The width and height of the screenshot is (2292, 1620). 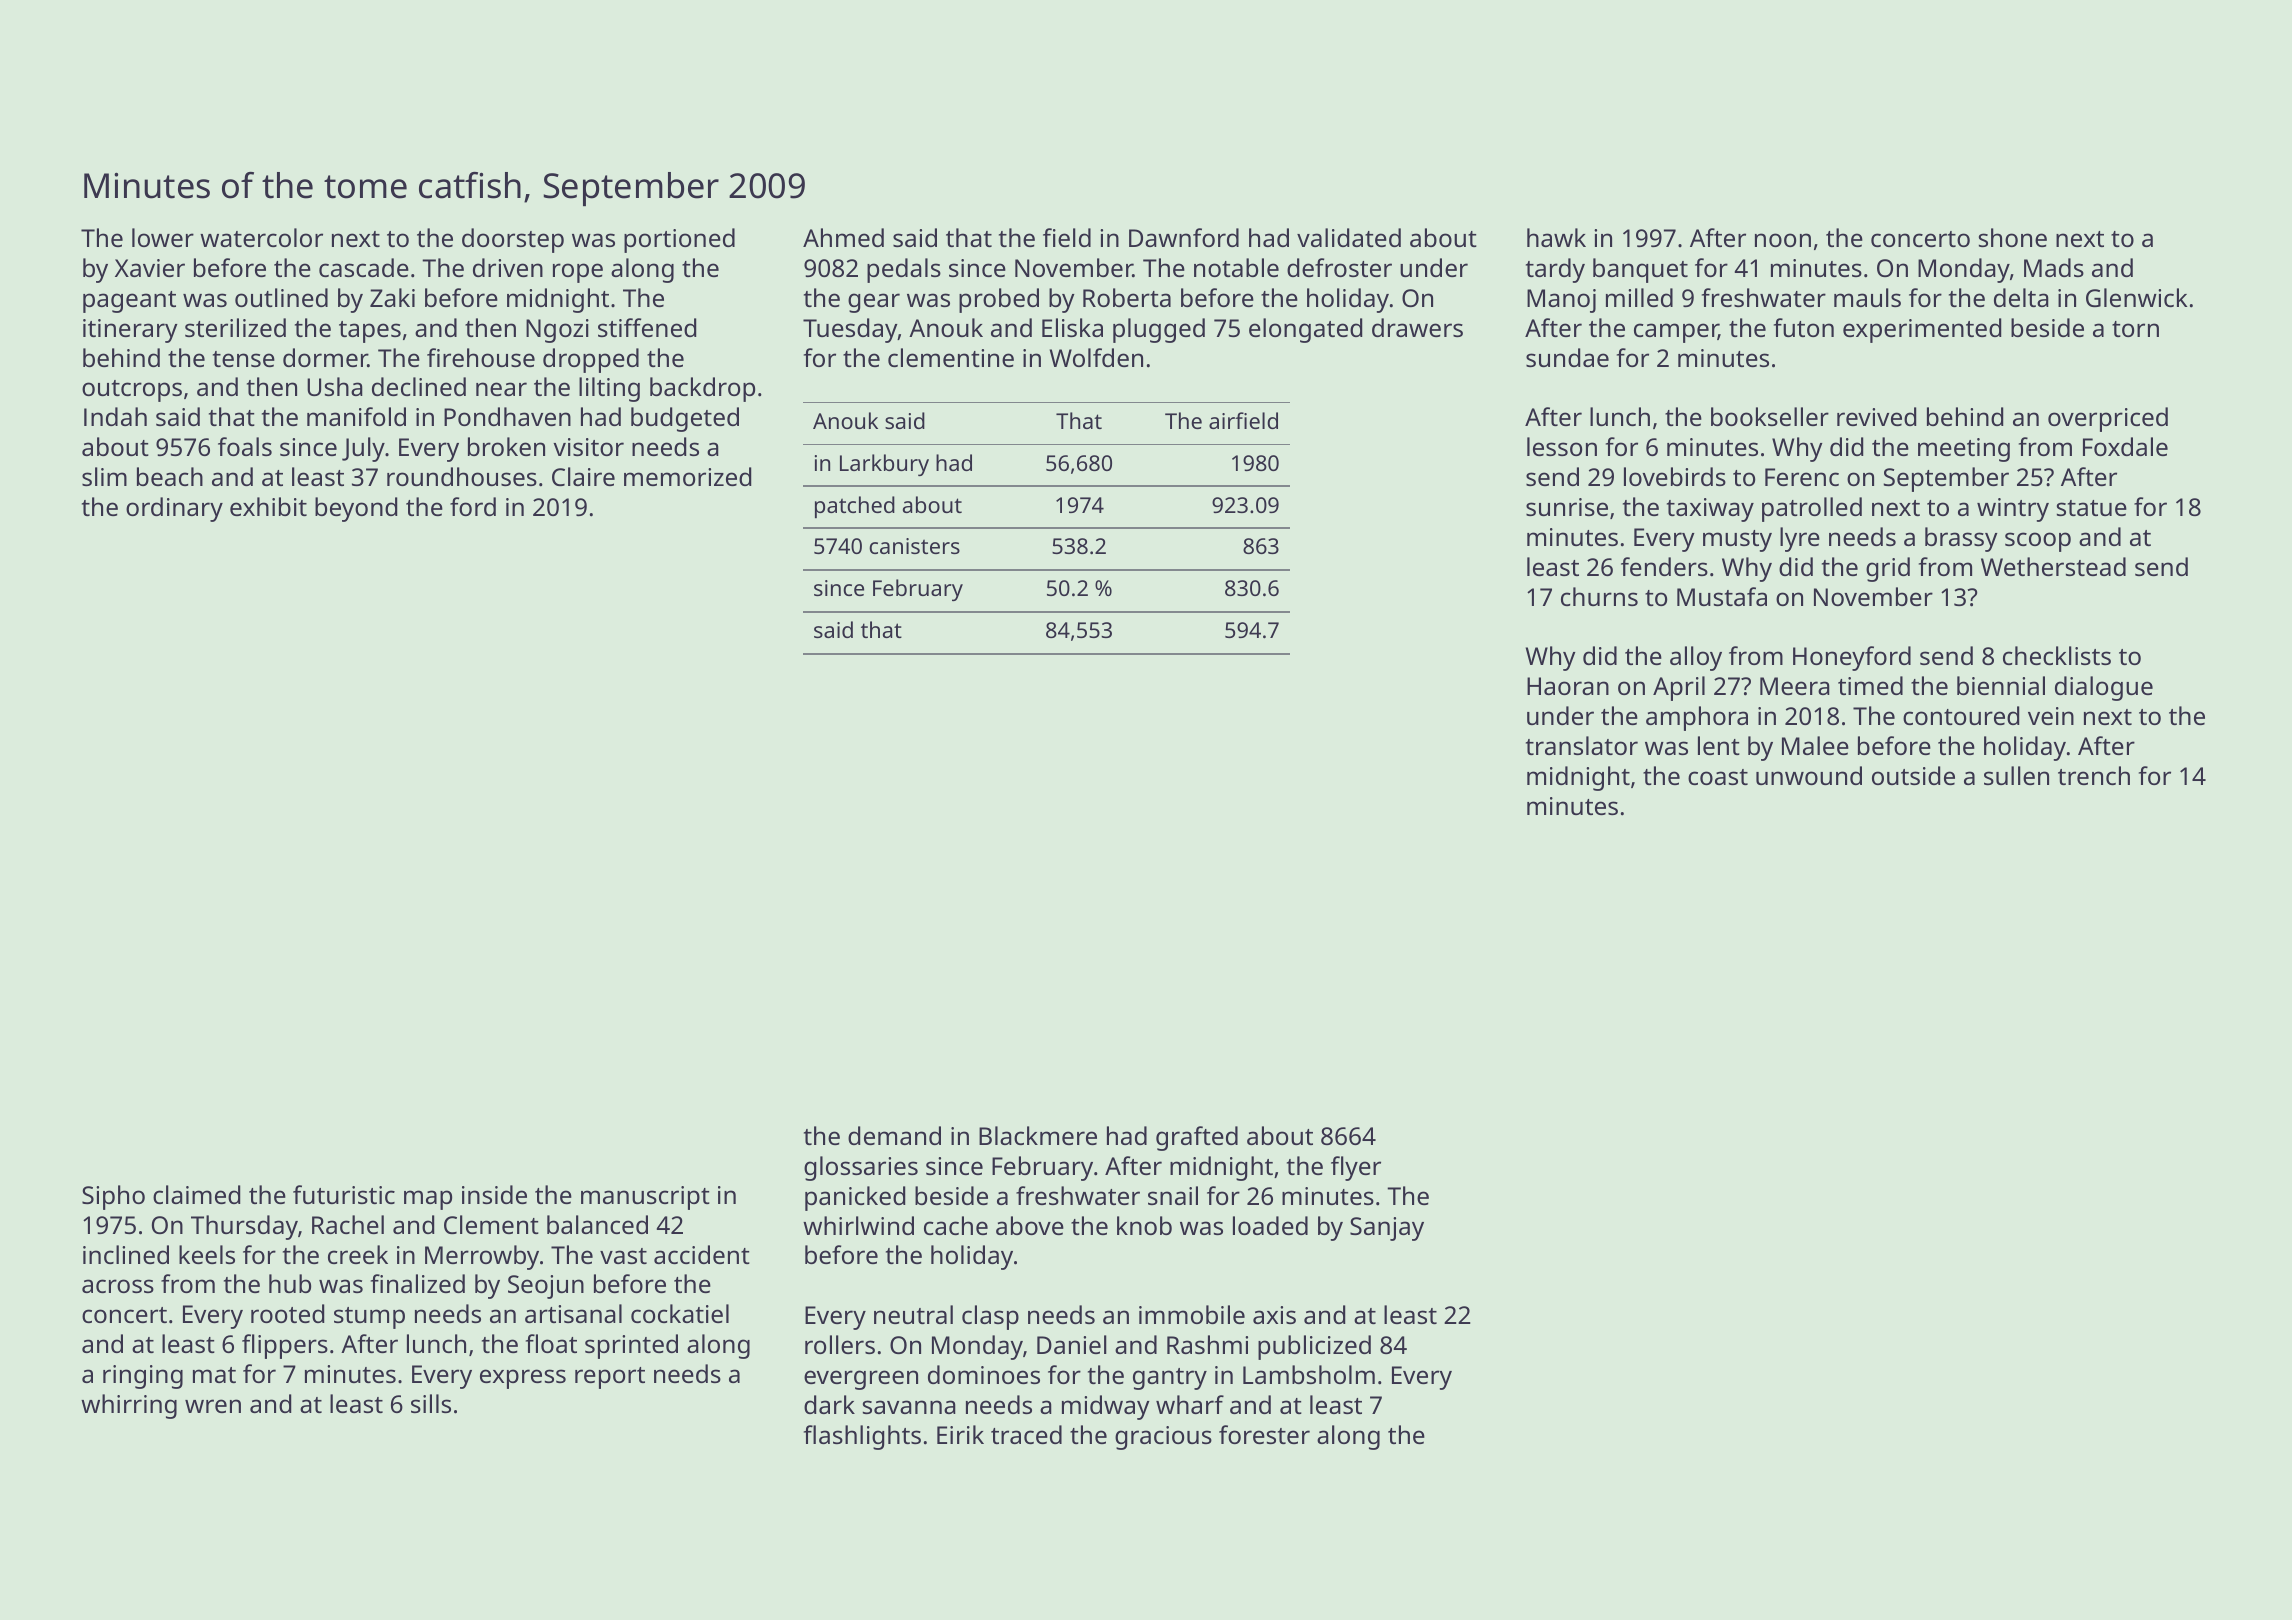 I want to click on Wolfden, so click(x=1096, y=357).
